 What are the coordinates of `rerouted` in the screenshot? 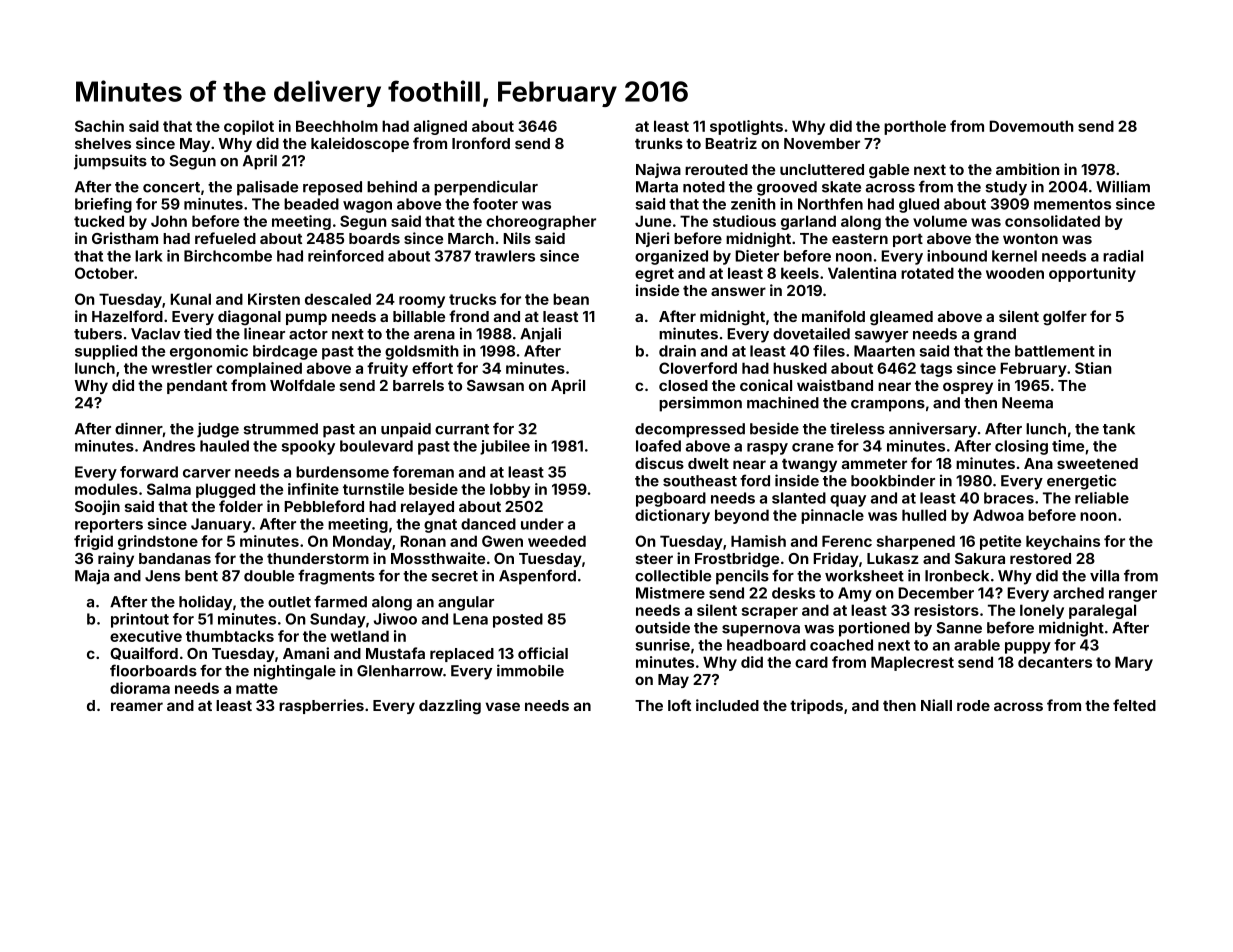 It's located at (716, 169).
